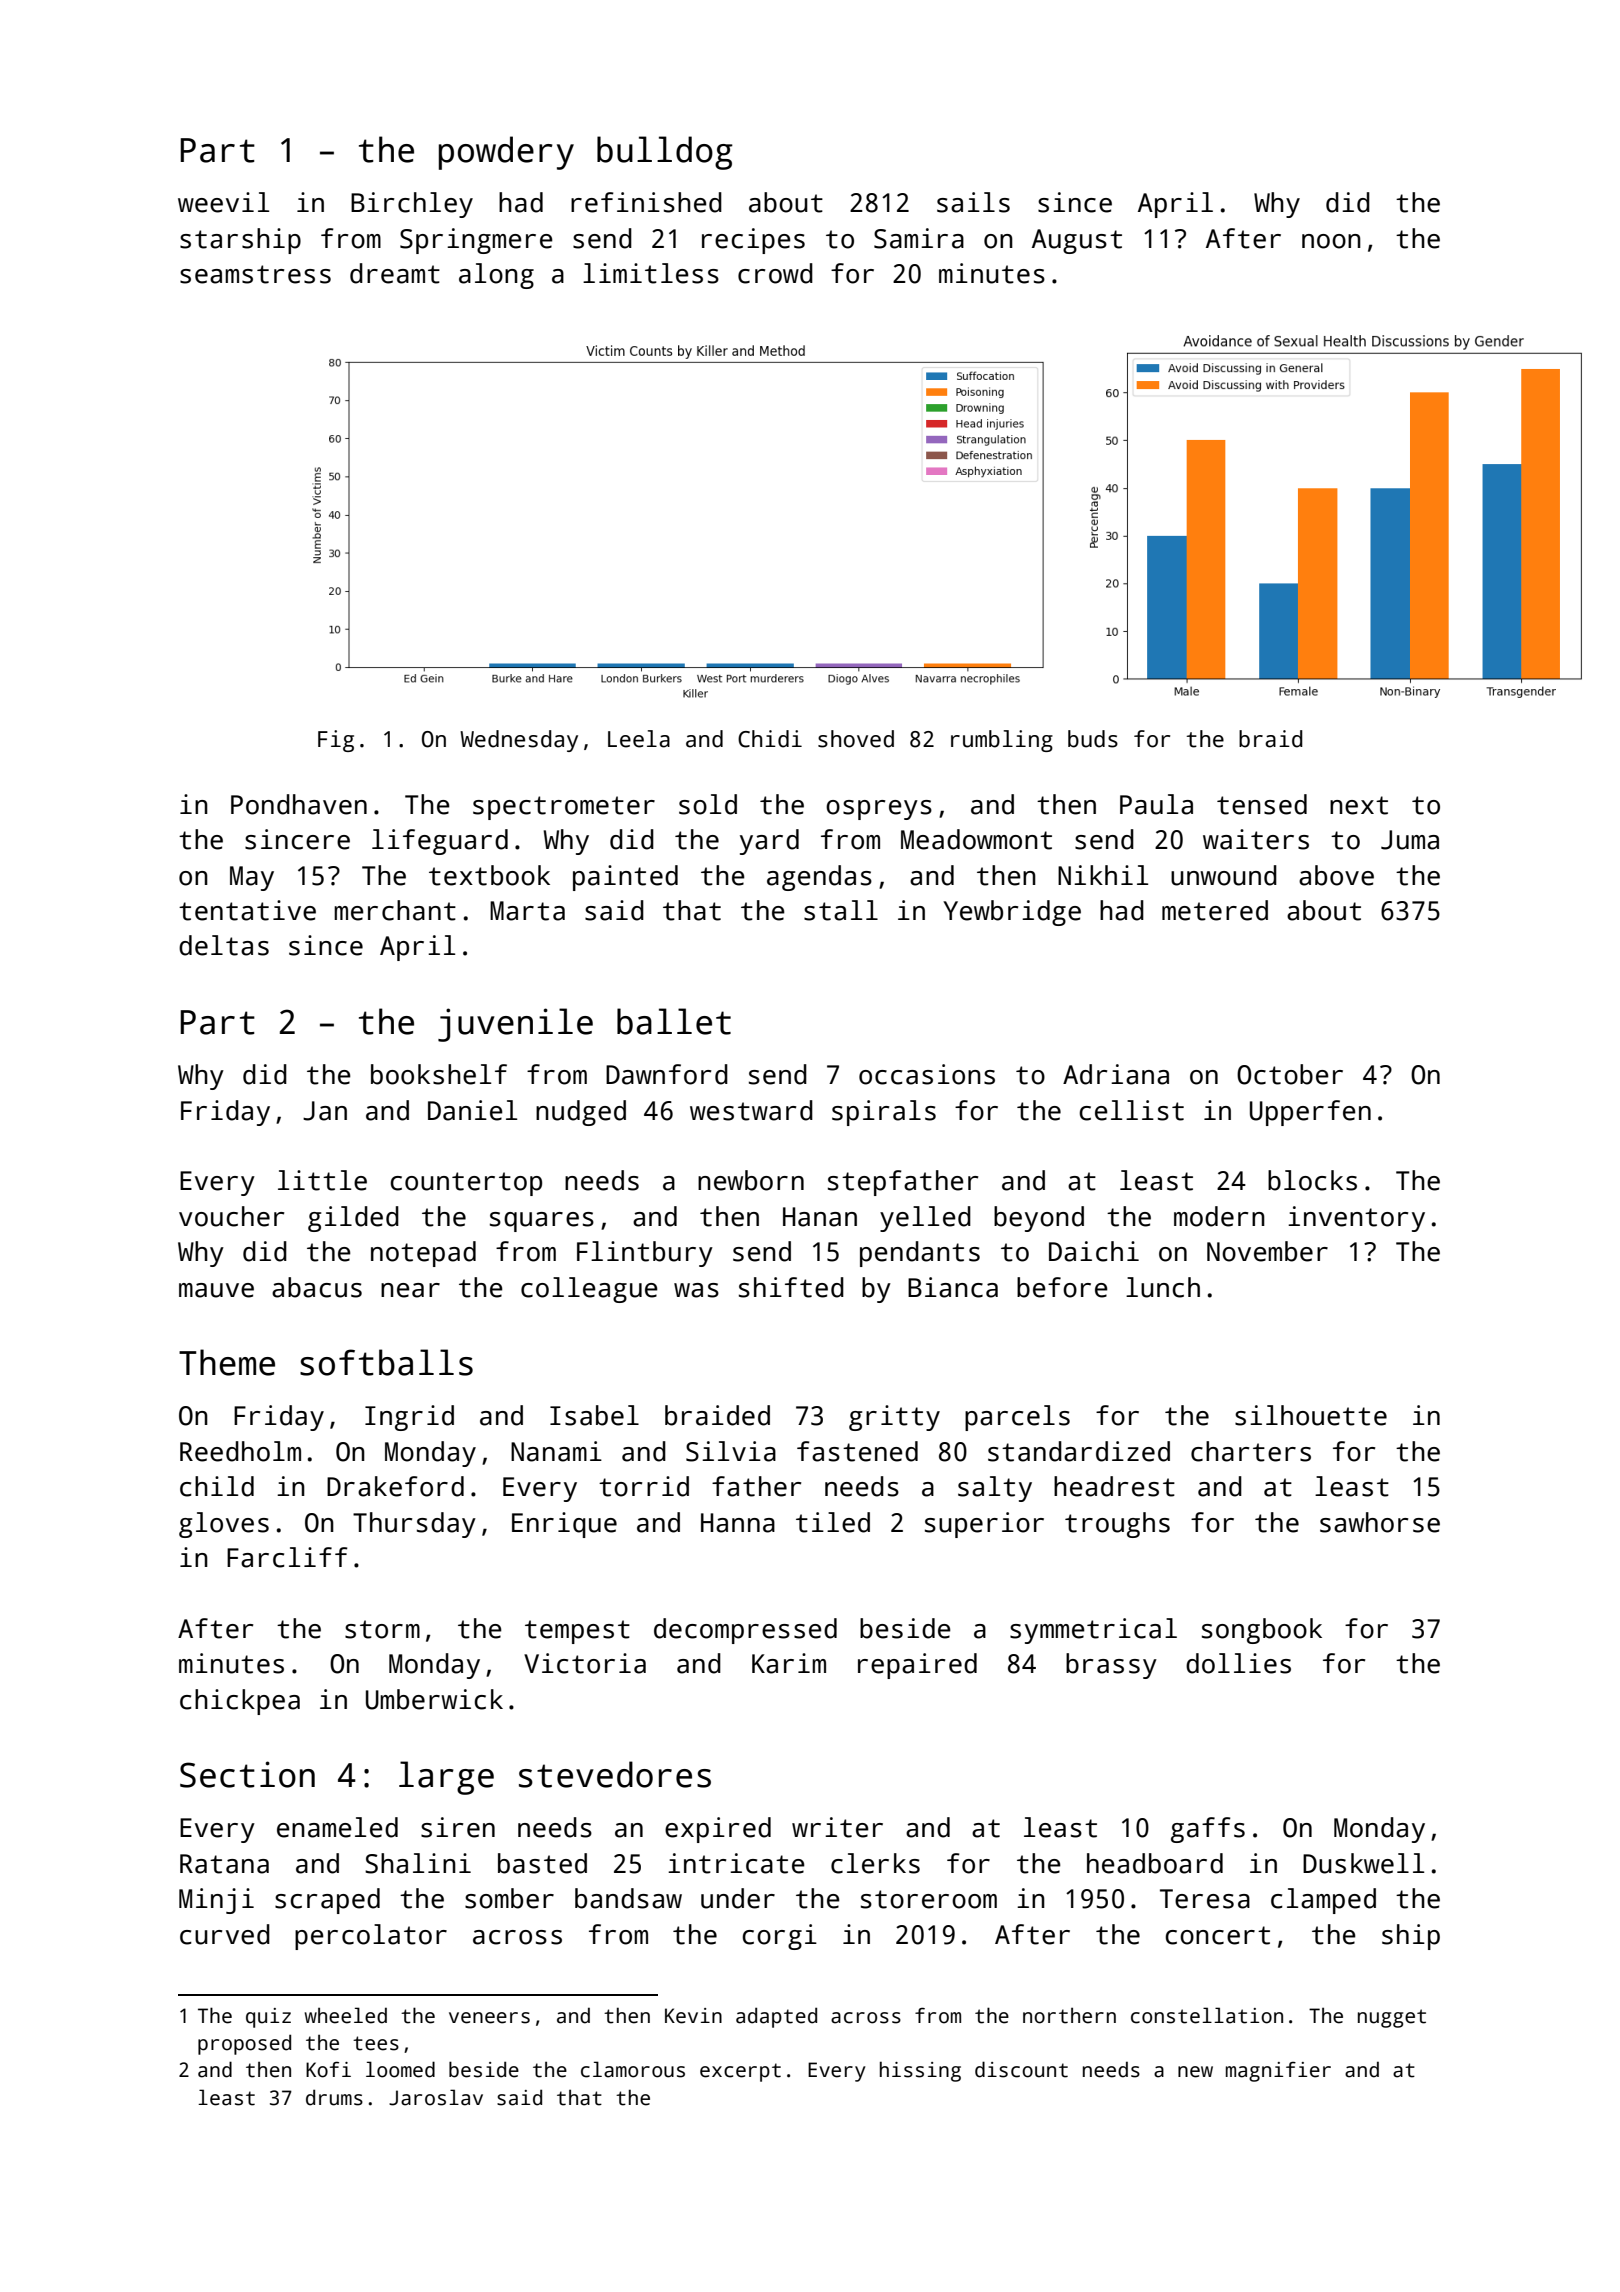  I want to click on above, so click(1336, 875).
